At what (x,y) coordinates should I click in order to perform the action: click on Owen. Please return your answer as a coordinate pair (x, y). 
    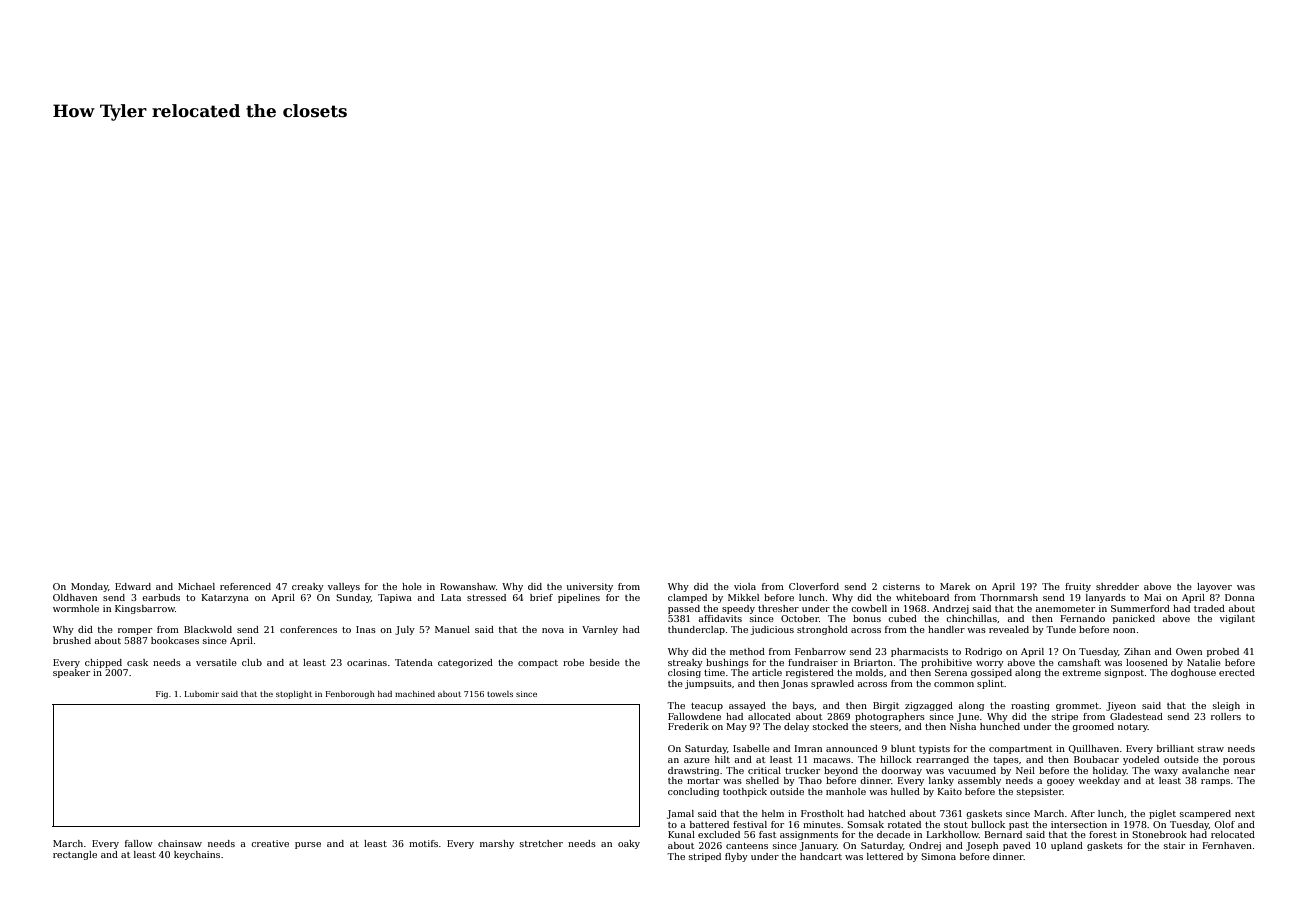
    Looking at the image, I should click on (1189, 651).
